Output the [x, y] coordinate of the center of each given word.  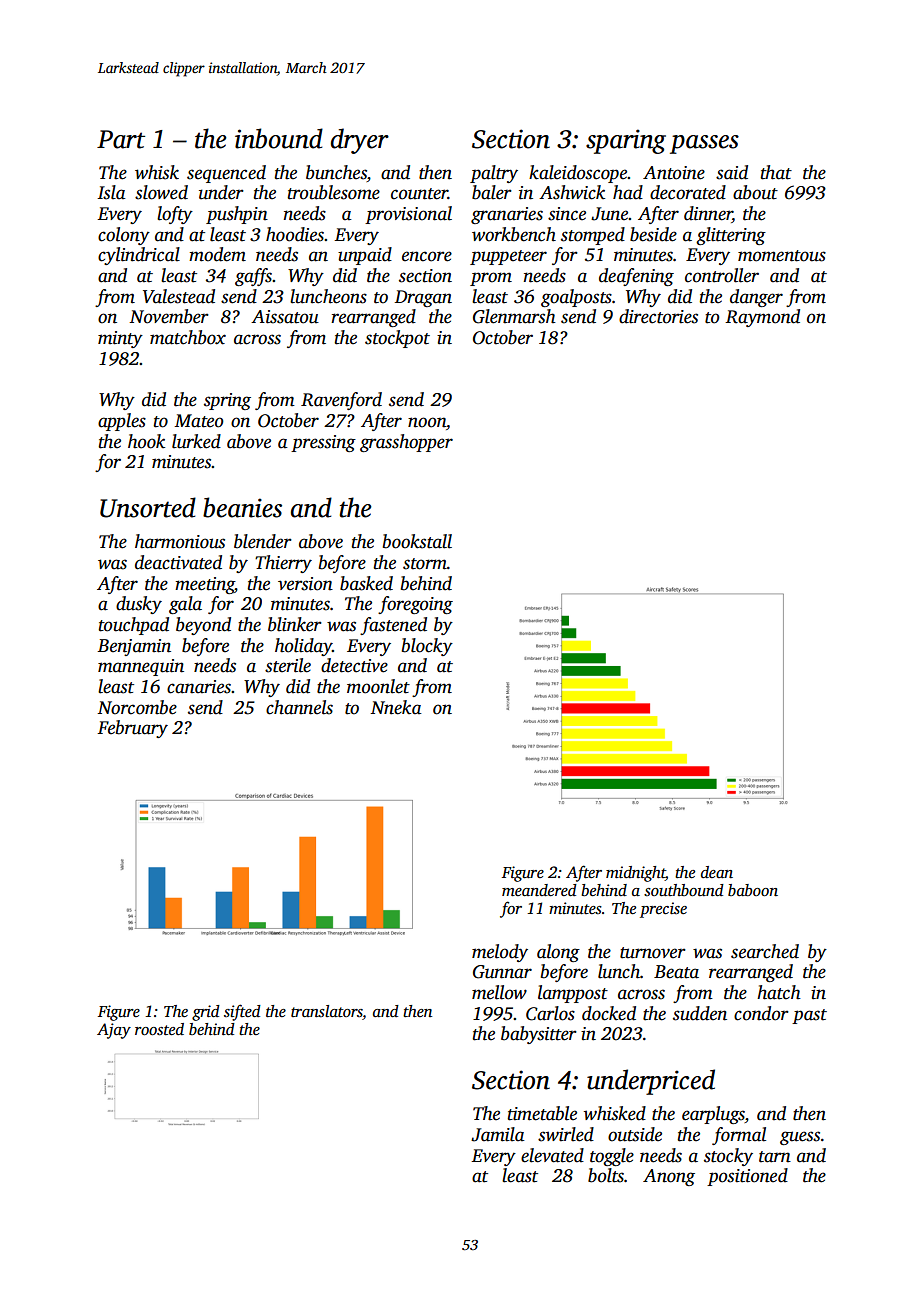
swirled [566, 1134]
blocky [427, 647]
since [567, 214]
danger [756, 298]
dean [717, 872]
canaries [199, 687]
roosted [159, 1029]
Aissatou [285, 317]
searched [765, 951]
